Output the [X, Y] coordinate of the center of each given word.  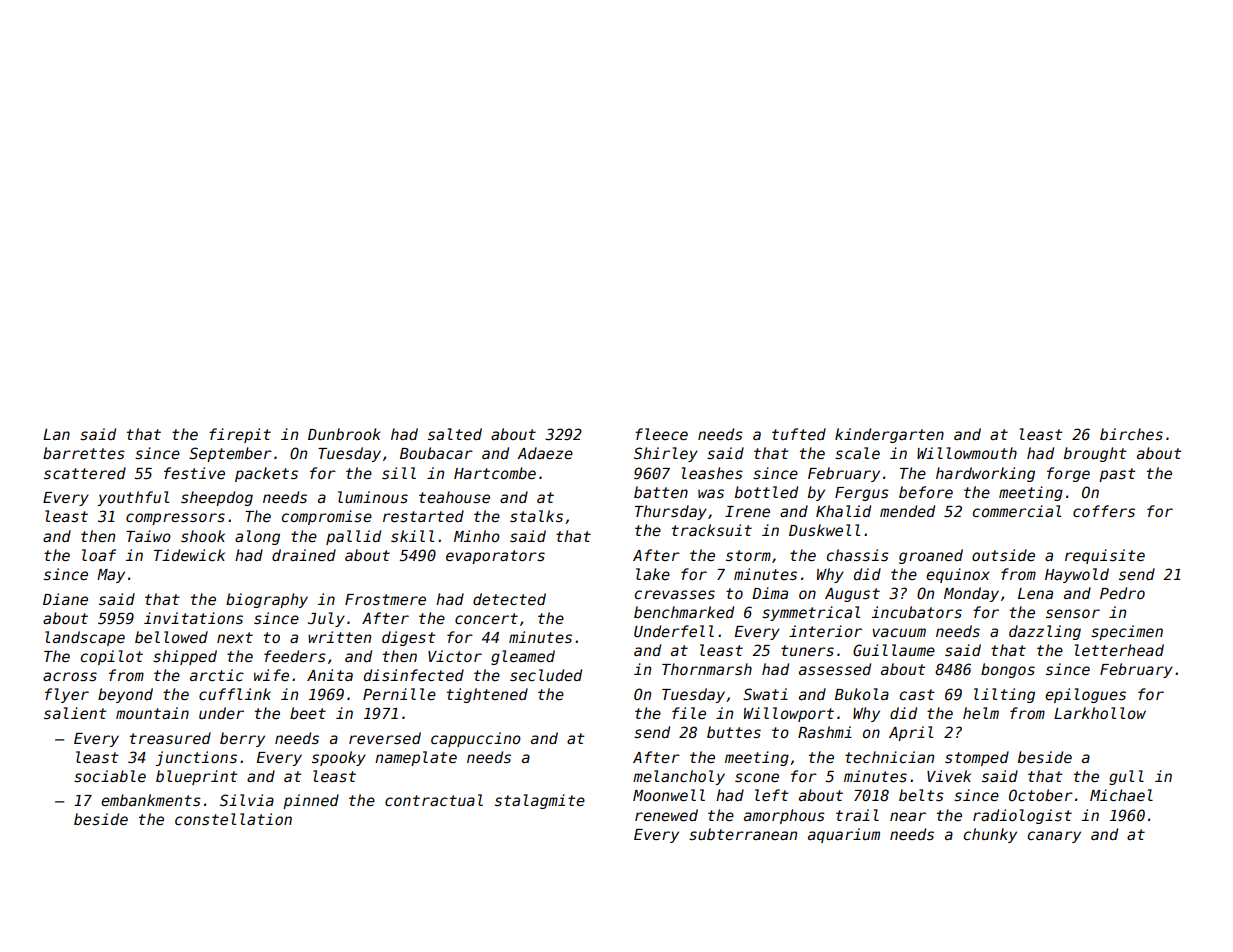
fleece [661, 434]
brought [1095, 454]
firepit [240, 435]
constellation [233, 819]
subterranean [743, 834]
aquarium [844, 835]
